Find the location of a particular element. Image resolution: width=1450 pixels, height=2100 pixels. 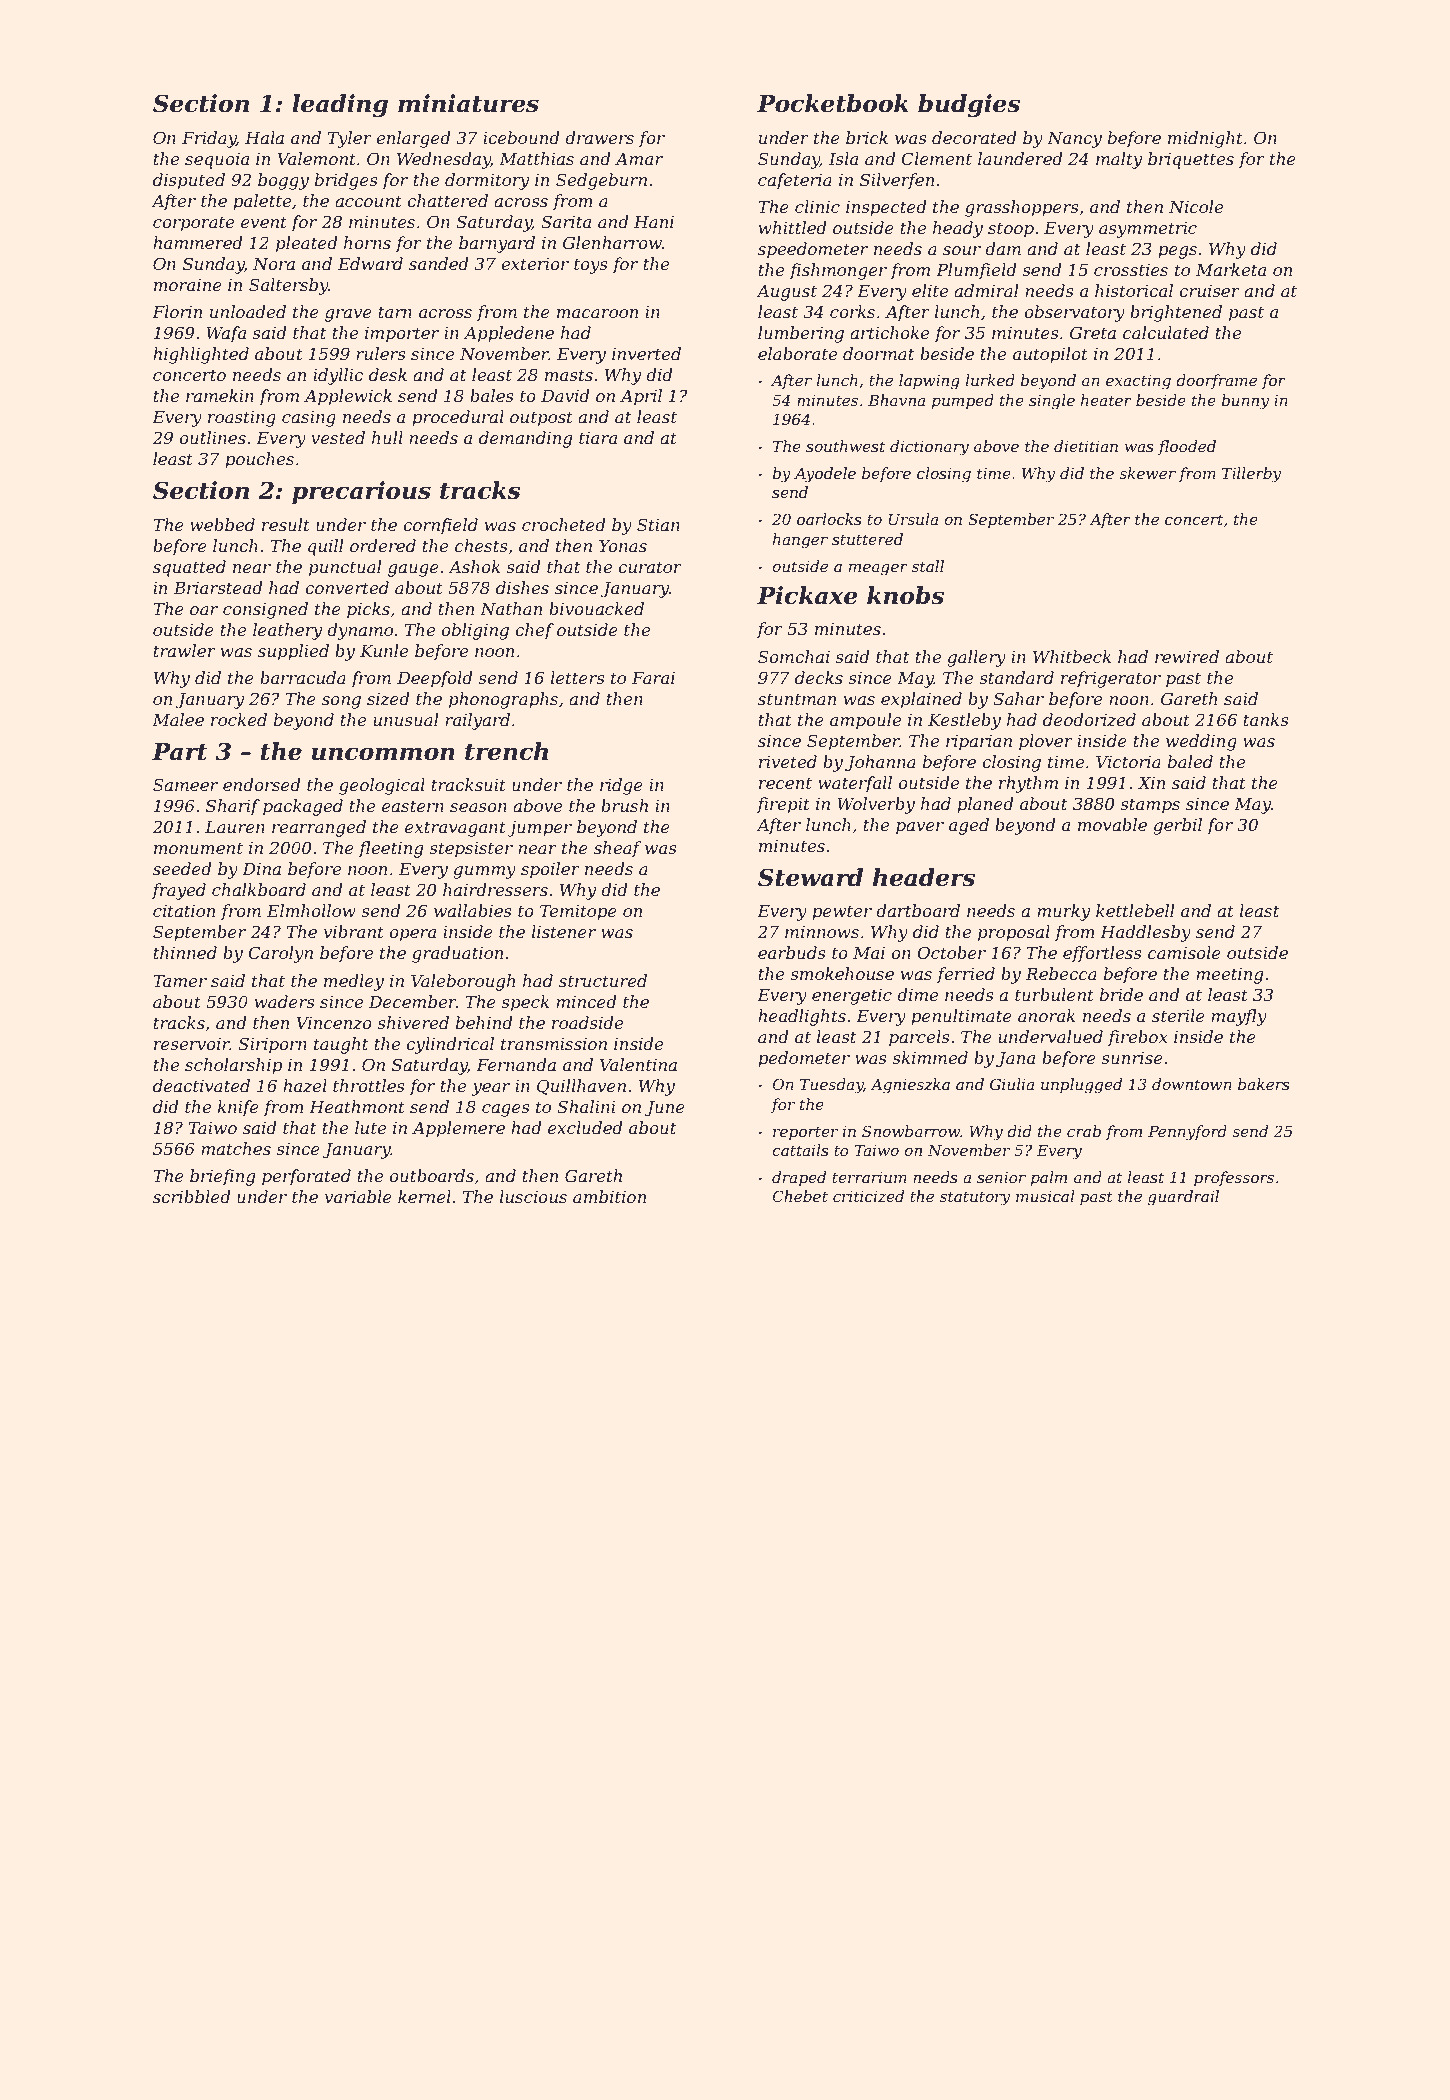

Haddlesby is located at coordinates (1145, 933).
